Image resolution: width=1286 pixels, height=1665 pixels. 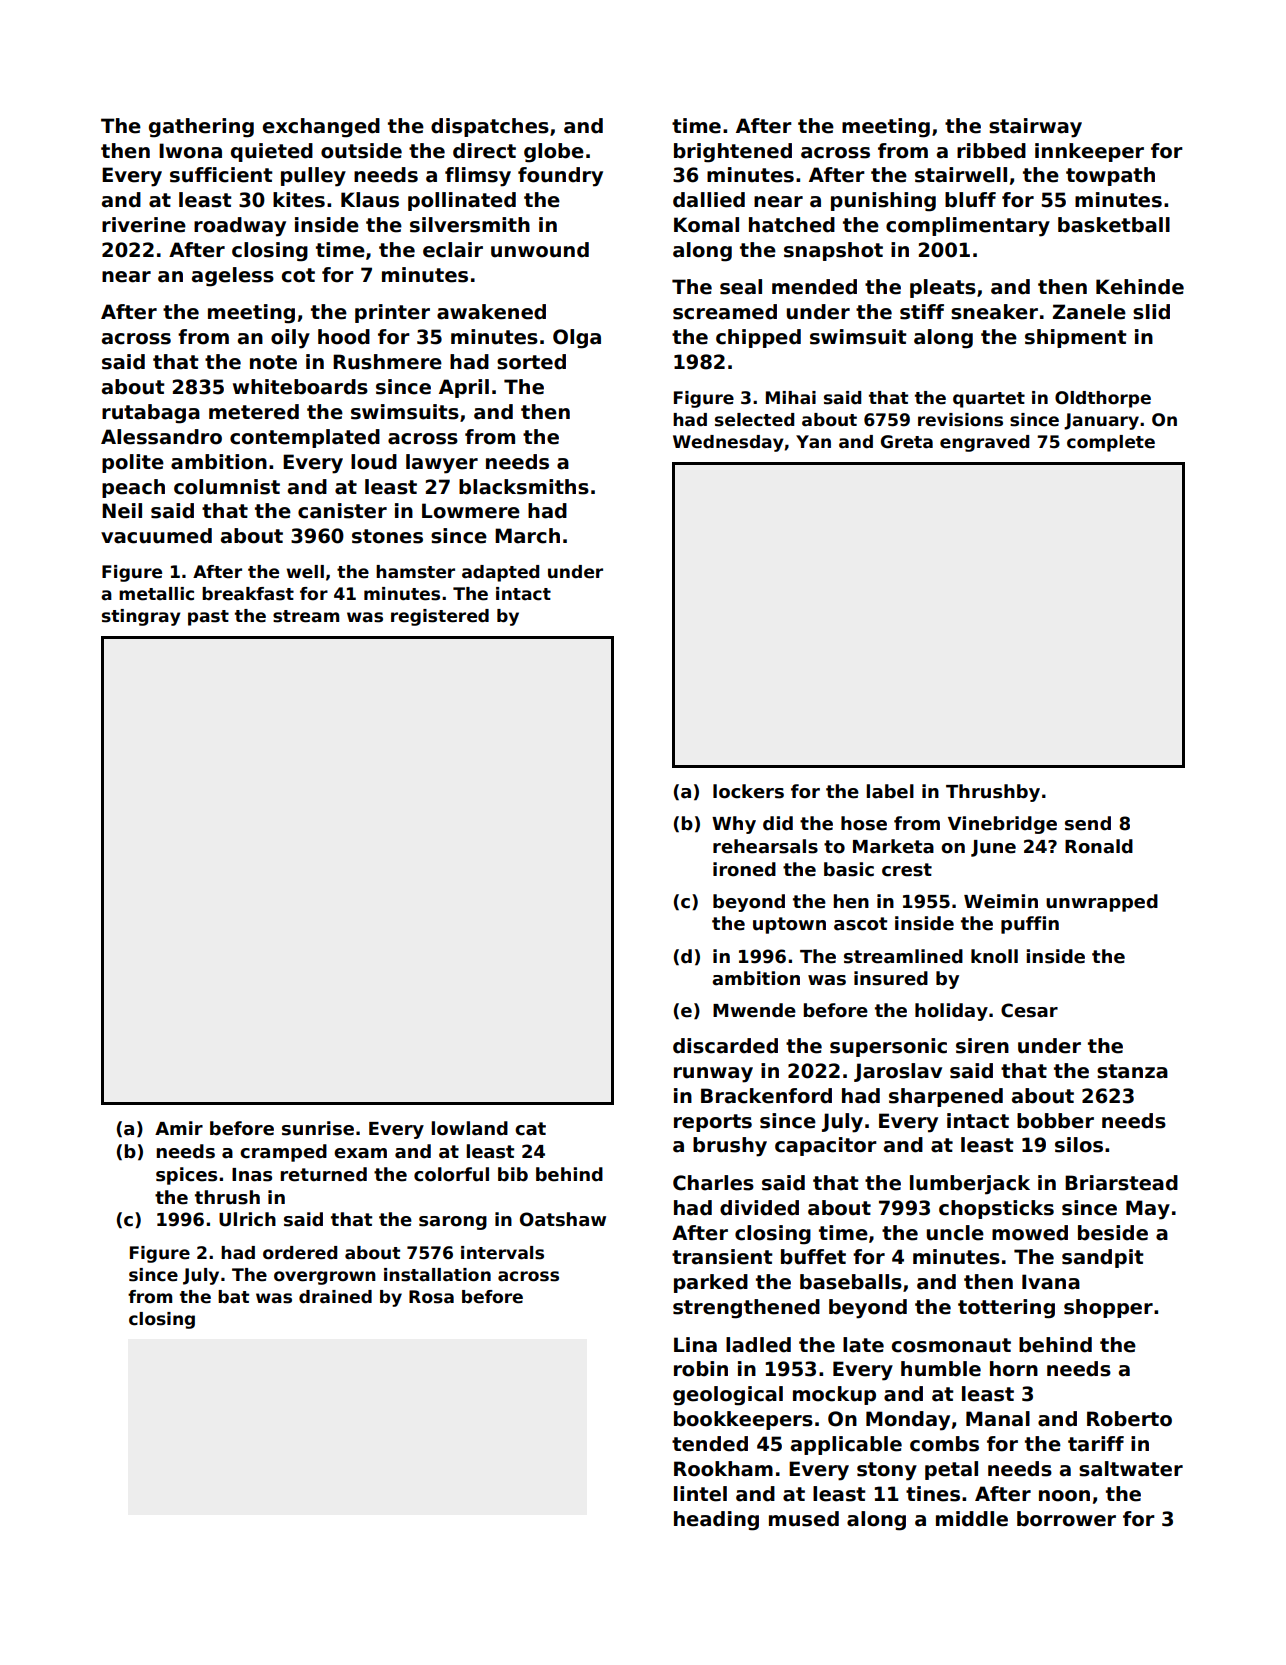 I want to click on past, so click(x=208, y=618).
